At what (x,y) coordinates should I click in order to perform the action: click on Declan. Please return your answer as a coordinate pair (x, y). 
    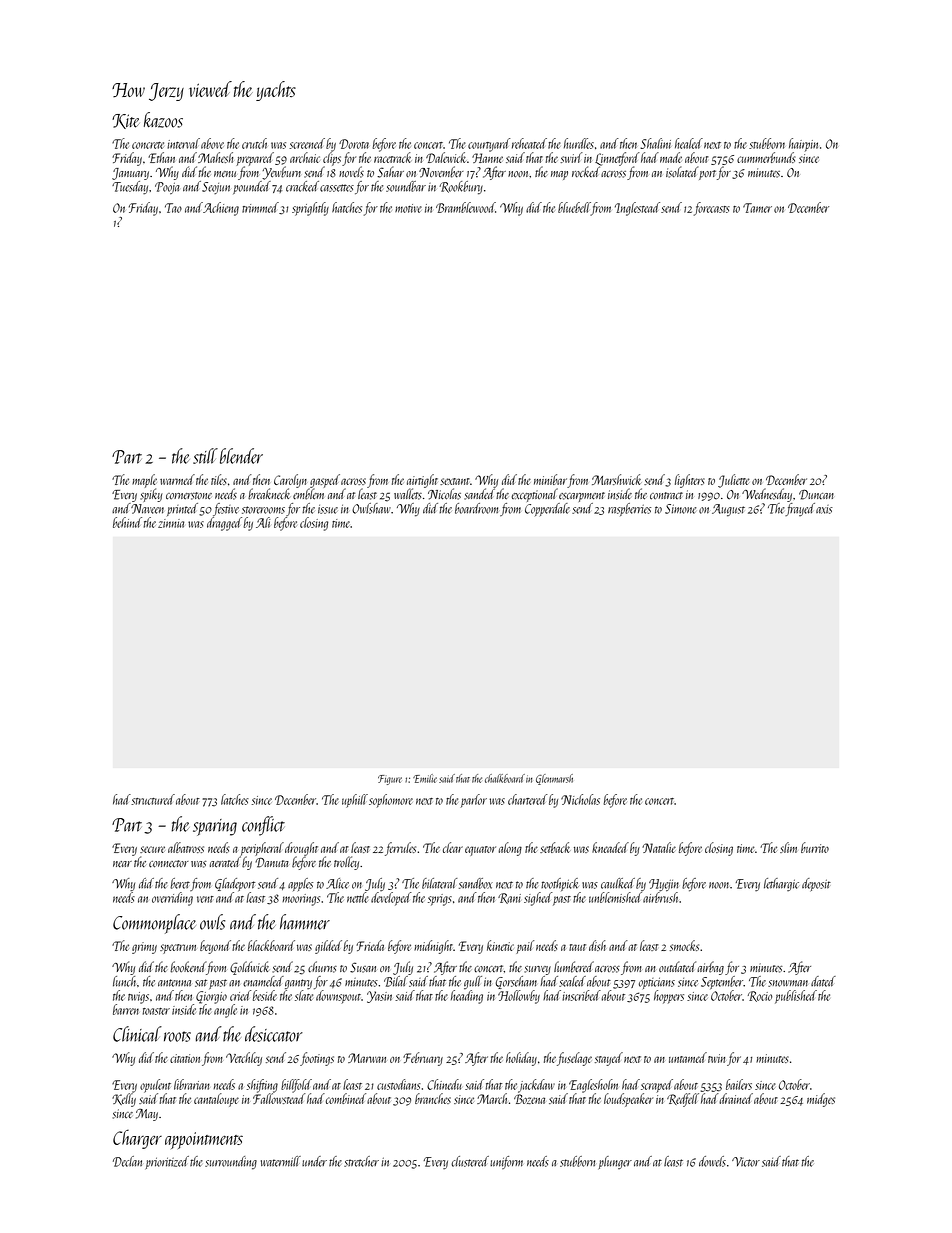
    Looking at the image, I should click on (127, 1161).
